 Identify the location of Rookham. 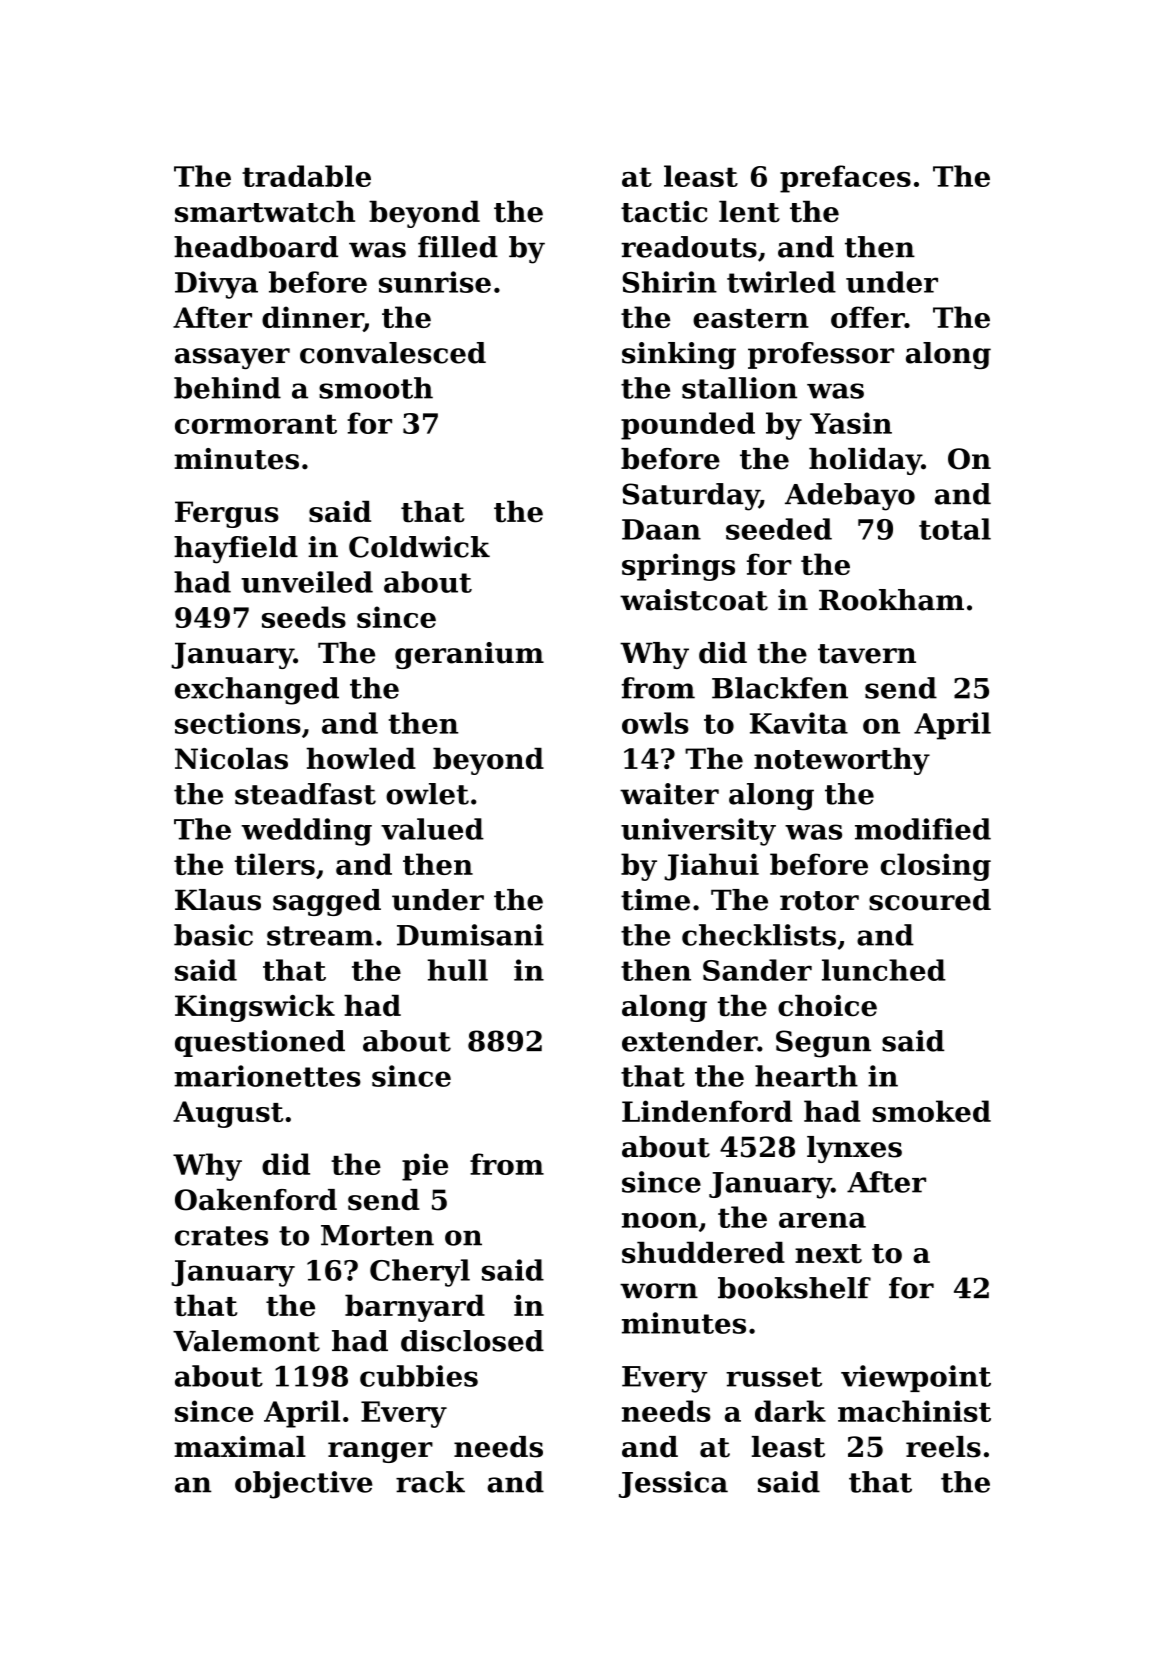
(891, 600).
